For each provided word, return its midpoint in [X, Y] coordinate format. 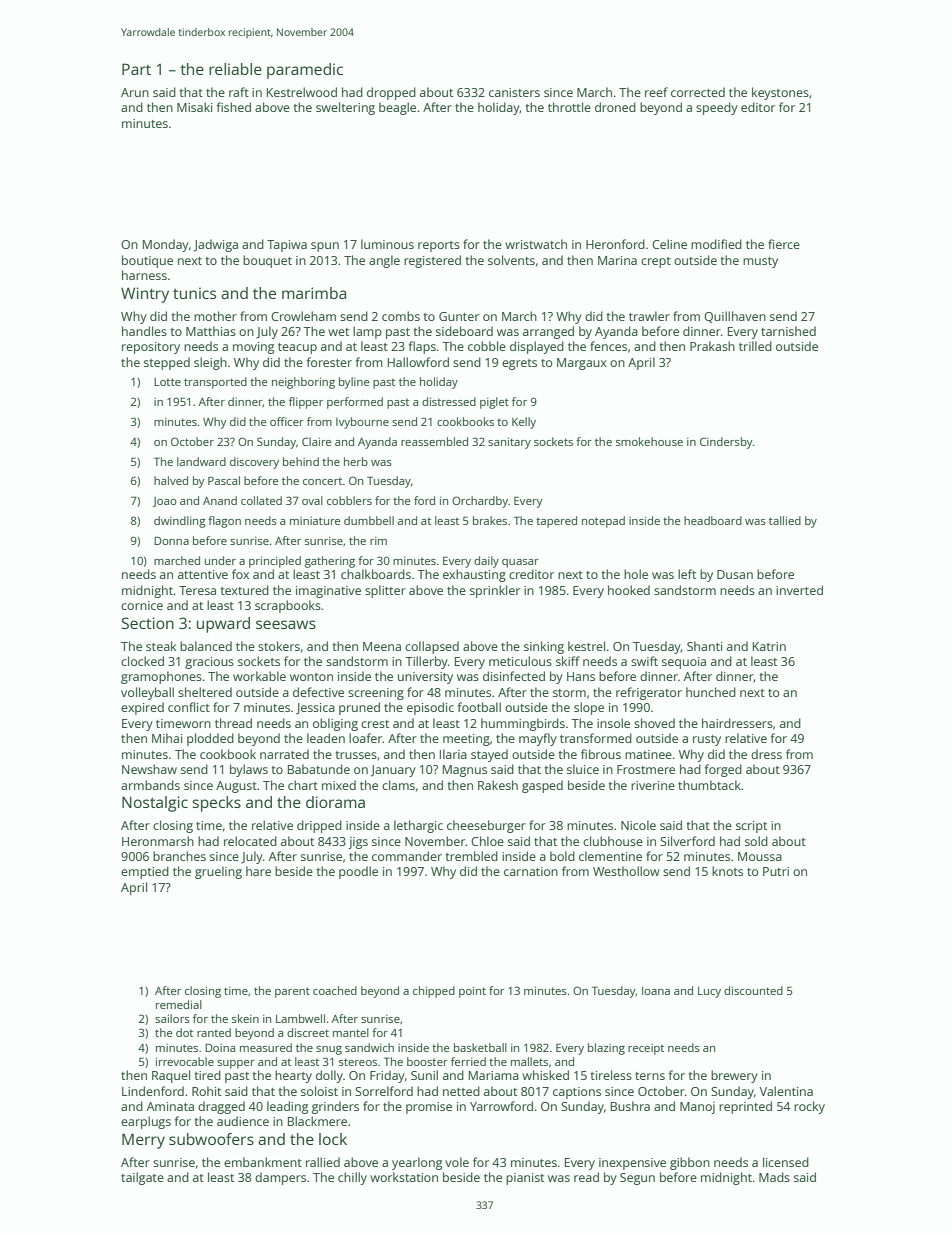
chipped [434, 992]
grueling [218, 872]
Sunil [424, 1075]
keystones [780, 93]
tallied [785, 520]
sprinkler [495, 591]
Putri [776, 871]
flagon [224, 522]
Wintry [145, 295]
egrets [519, 364]
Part [136, 69]
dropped [391, 93]
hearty [293, 1076]
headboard [713, 520]
